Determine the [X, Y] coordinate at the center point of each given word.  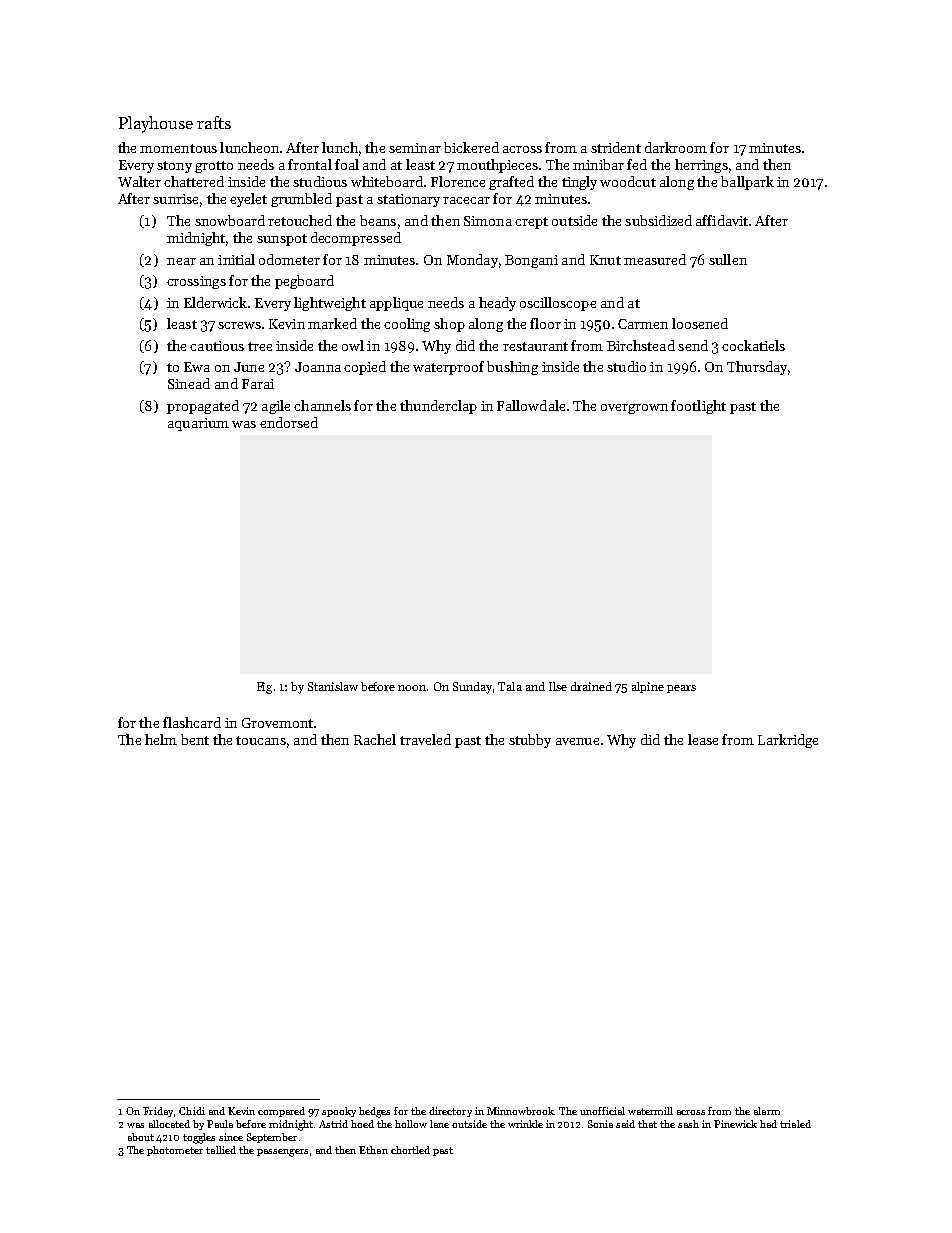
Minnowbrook [521, 1111]
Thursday [757, 368]
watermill [650, 1111]
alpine [648, 687]
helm [161, 739]
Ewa [197, 367]
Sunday [472, 688]
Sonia [600, 1124]
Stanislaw [333, 686]
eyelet [248, 200]
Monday [472, 261]
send [693, 345]
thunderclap [438, 407]
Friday [158, 1112]
